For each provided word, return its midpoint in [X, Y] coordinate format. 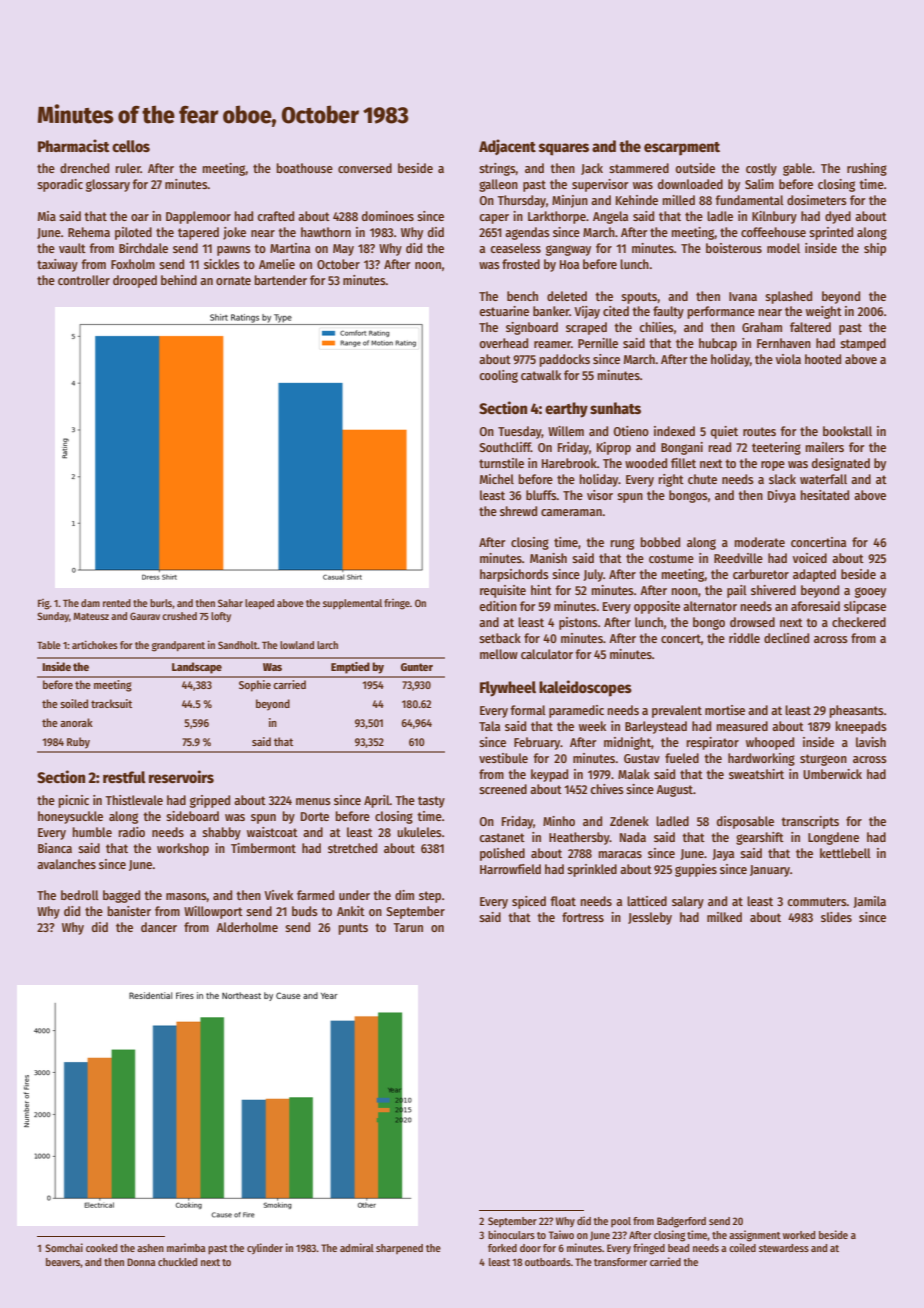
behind [179, 280]
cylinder [265, 1248]
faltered [810, 327]
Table [49, 645]
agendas [527, 233]
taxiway [57, 265]
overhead [503, 343]
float [563, 901]
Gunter [417, 667]
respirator [712, 743]
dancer [159, 927]
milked [724, 917]
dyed [838, 217]
